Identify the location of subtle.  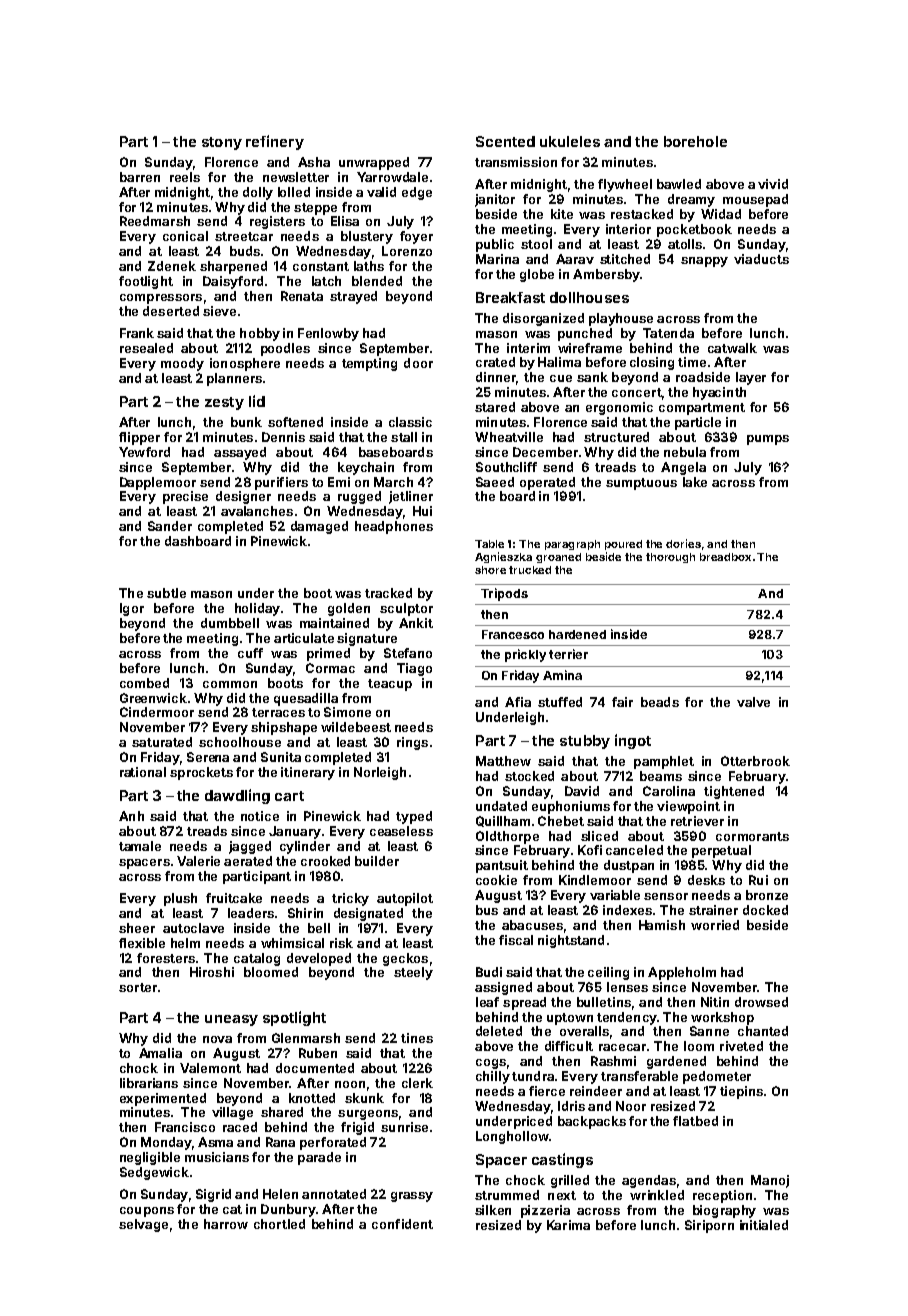
(166, 593).
